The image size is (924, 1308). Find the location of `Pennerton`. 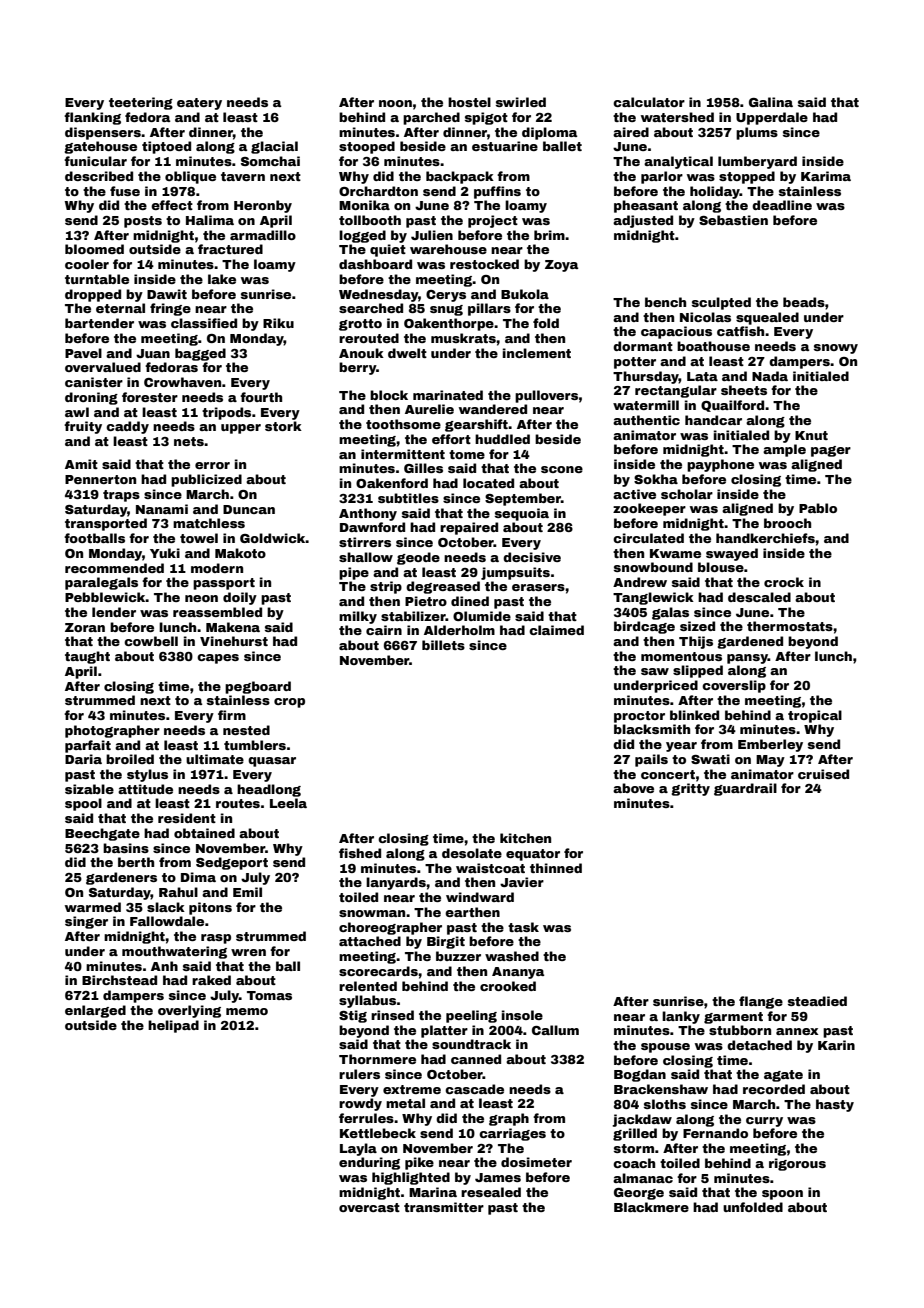

Pennerton is located at coordinates (100, 479).
